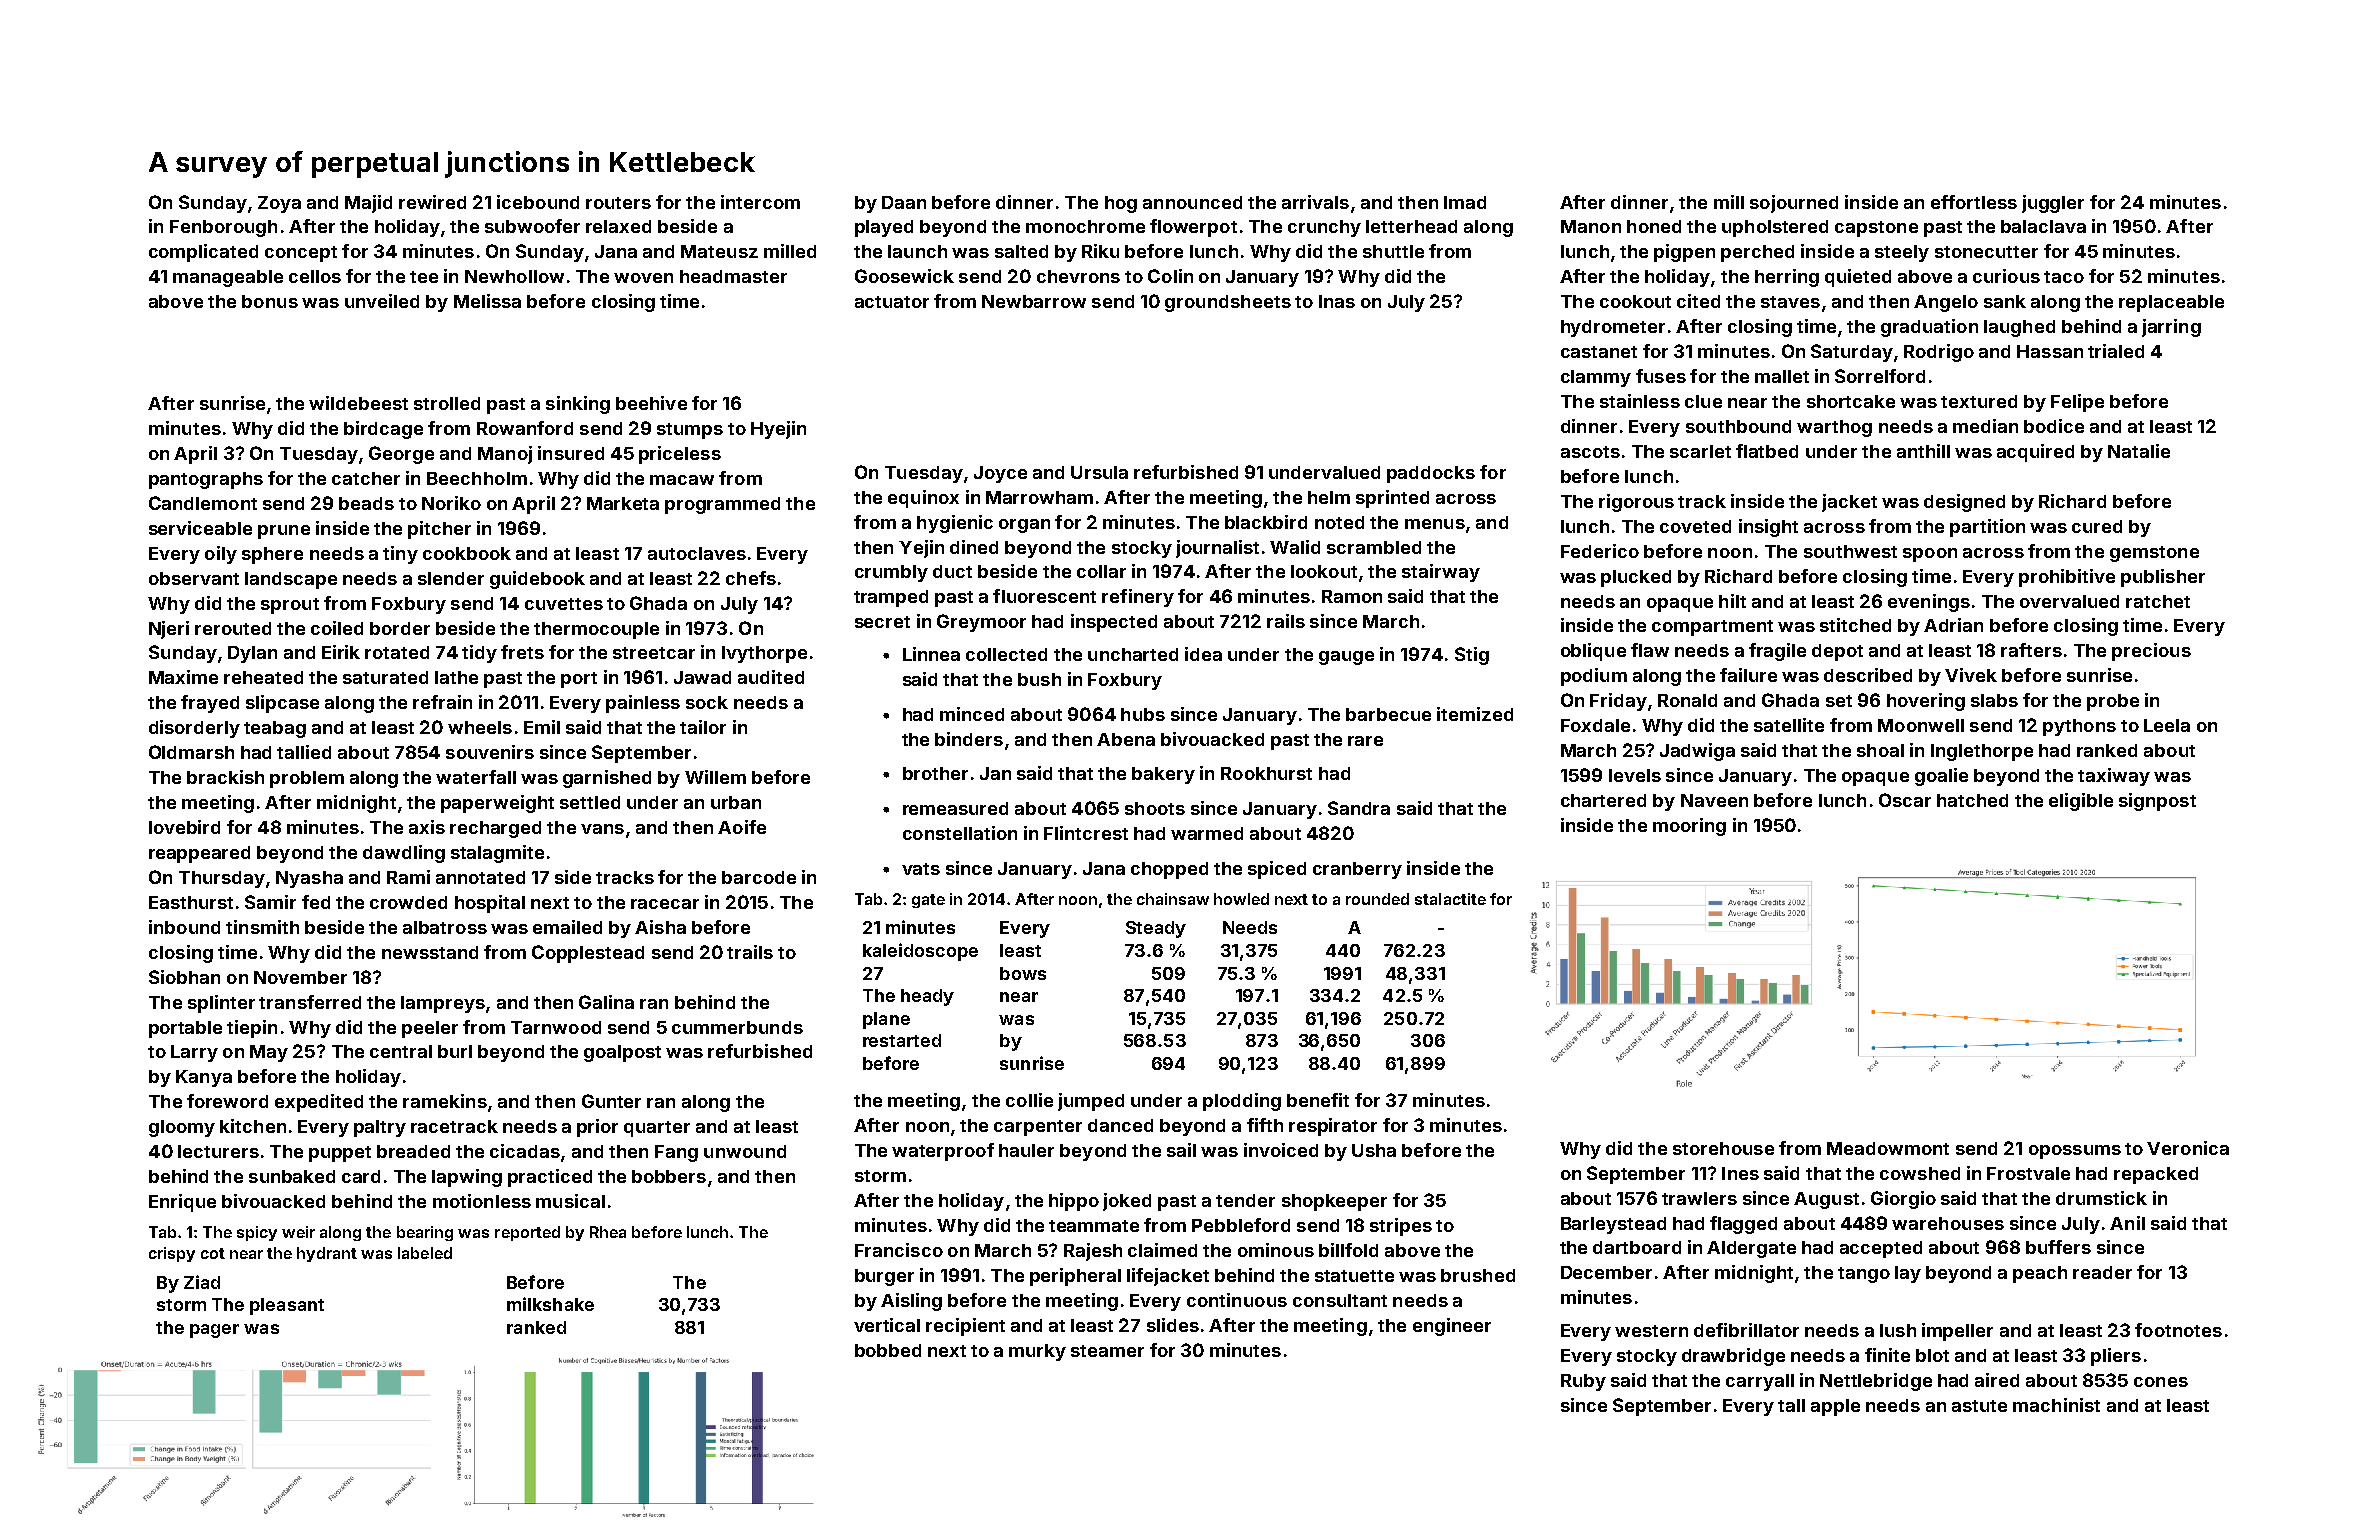 The image size is (2380, 1540). Describe the element at coordinates (1974, 202) in the image. I see `effortless` at that location.
